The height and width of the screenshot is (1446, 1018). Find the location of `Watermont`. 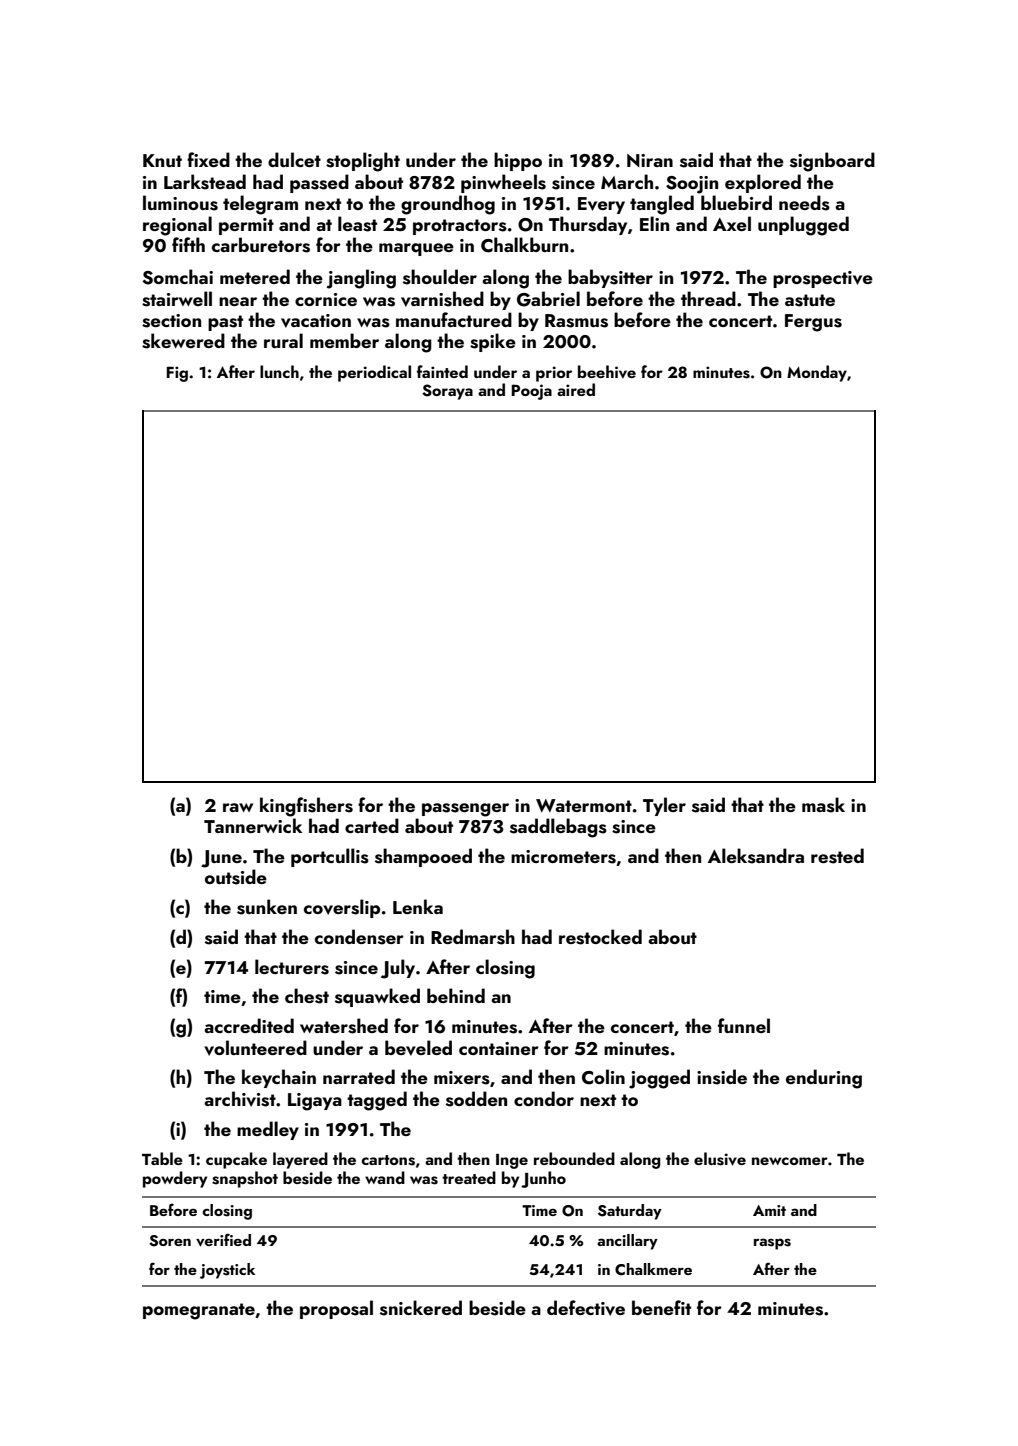

Watermont is located at coordinates (584, 805).
